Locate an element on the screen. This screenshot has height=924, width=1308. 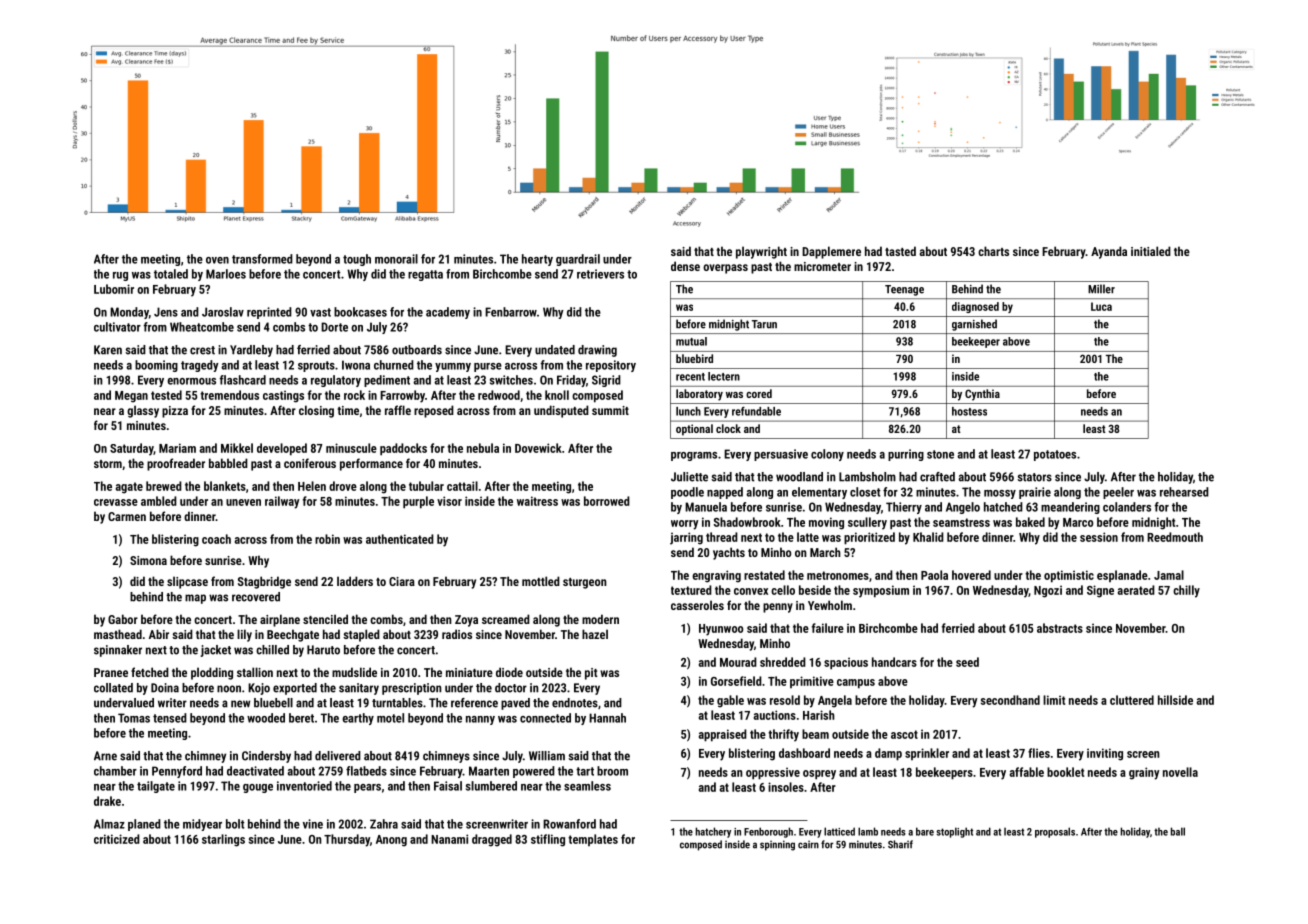
potatoes is located at coordinates (1055, 455).
